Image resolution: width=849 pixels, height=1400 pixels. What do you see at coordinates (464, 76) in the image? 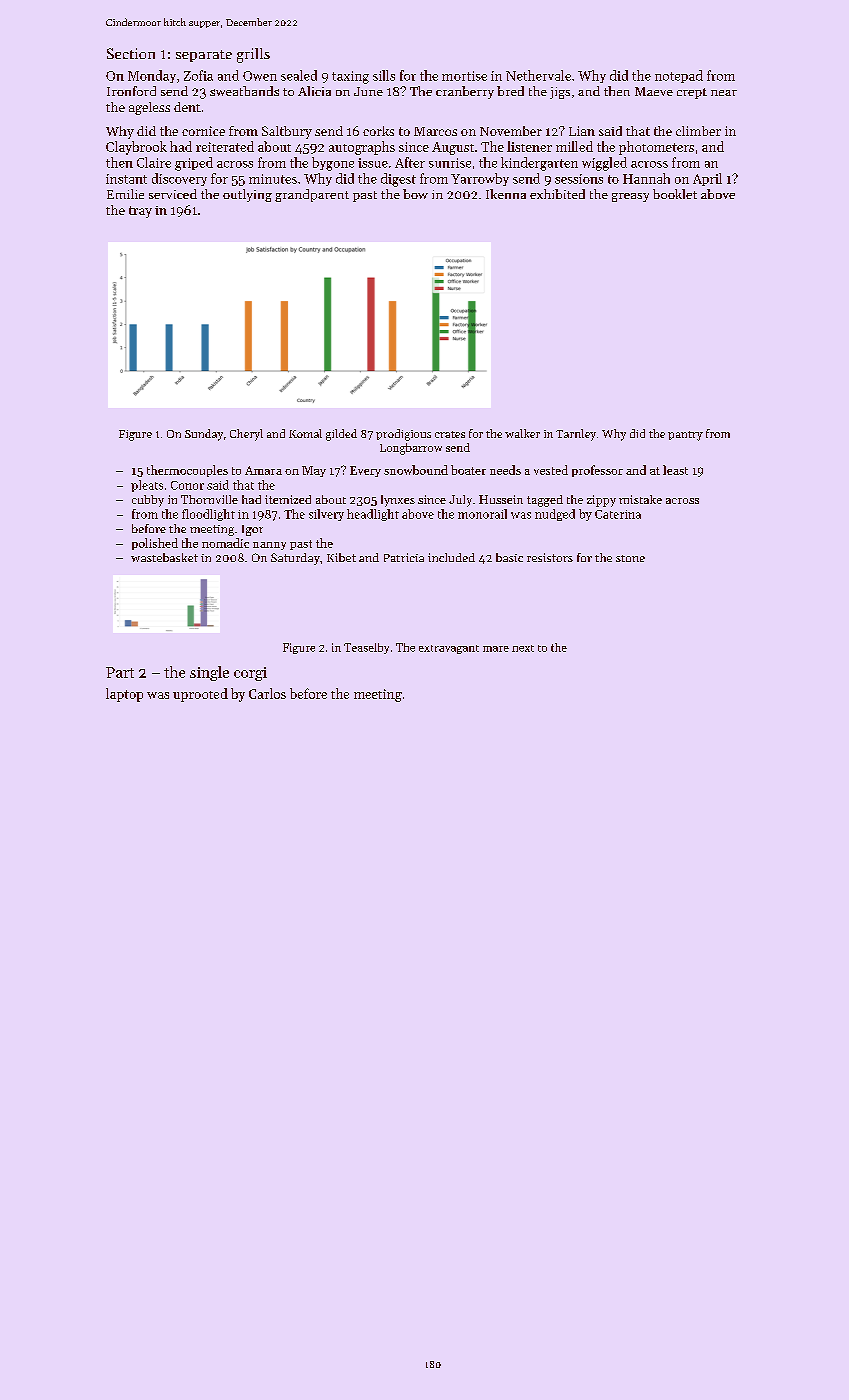
I see `mortise` at bounding box center [464, 76].
